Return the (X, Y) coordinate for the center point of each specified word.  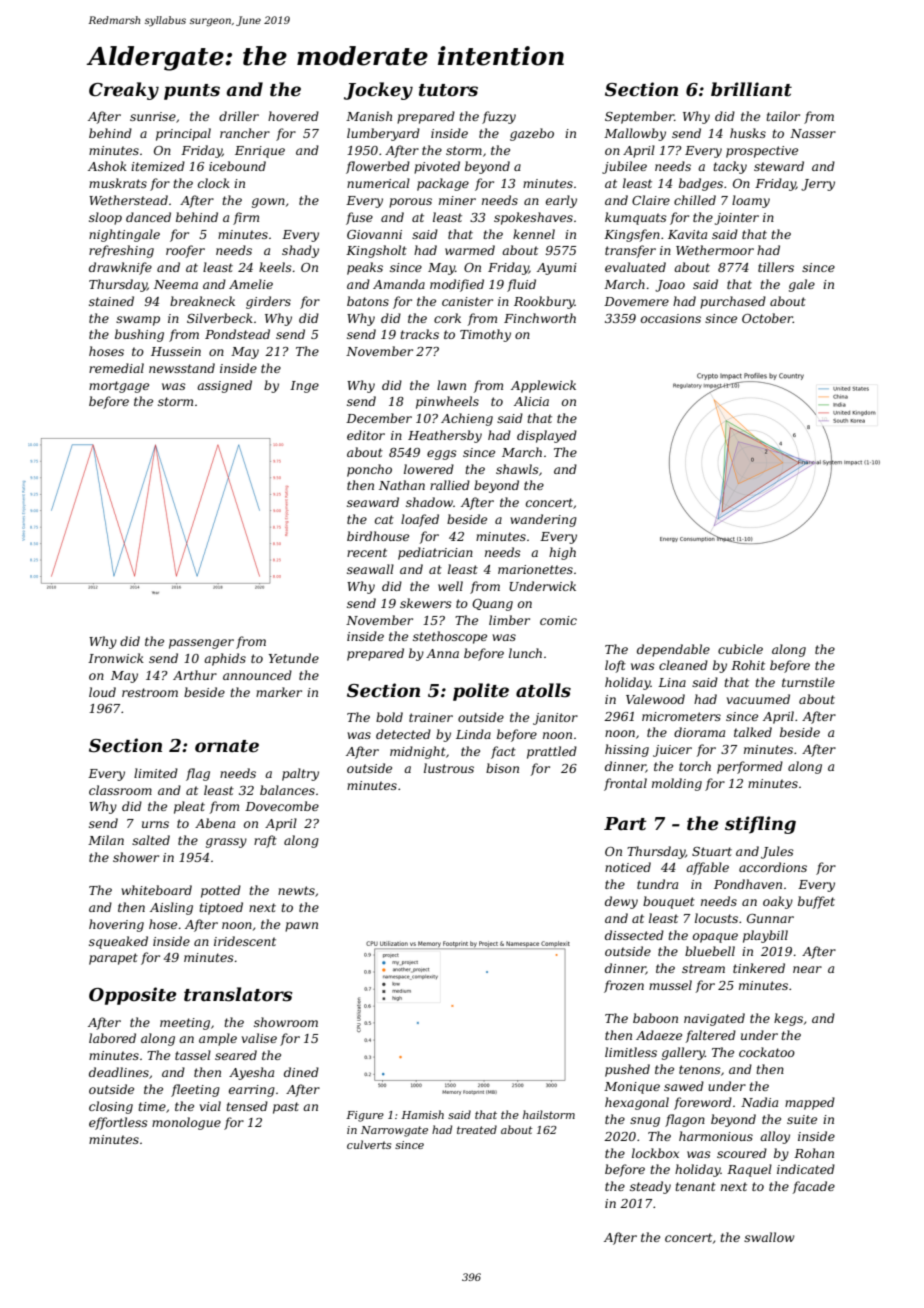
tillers (776, 267)
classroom (120, 790)
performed (750, 767)
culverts (369, 1144)
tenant (695, 1186)
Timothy (485, 335)
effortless (118, 1123)
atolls (543, 690)
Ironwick (116, 658)
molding (677, 784)
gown (268, 203)
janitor (555, 719)
